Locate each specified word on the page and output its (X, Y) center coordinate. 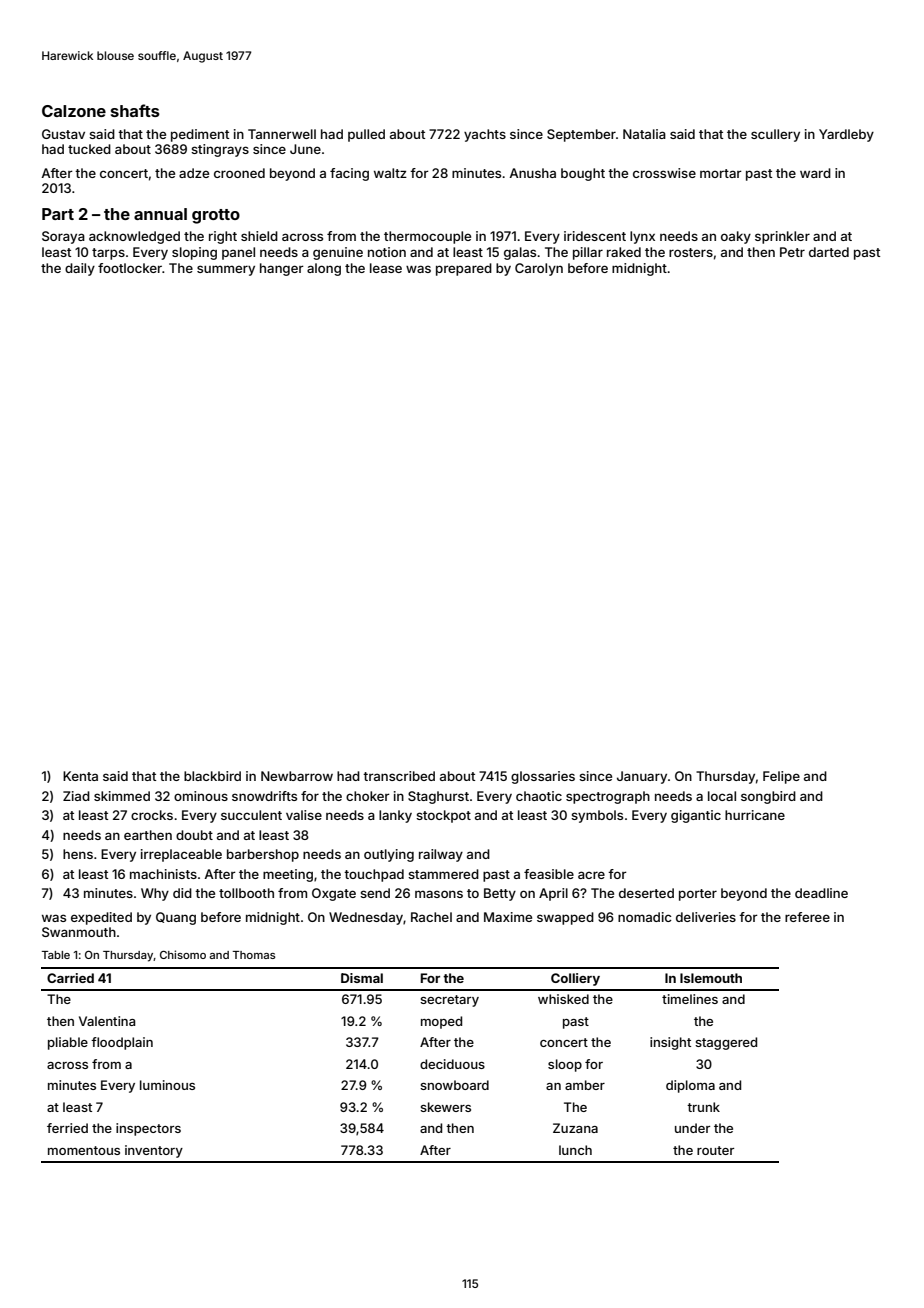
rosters (691, 252)
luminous (167, 1085)
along (324, 269)
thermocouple (427, 237)
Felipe (781, 777)
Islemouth (711, 978)
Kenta (80, 776)
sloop (565, 1065)
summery (226, 270)
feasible (549, 874)
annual (160, 214)
